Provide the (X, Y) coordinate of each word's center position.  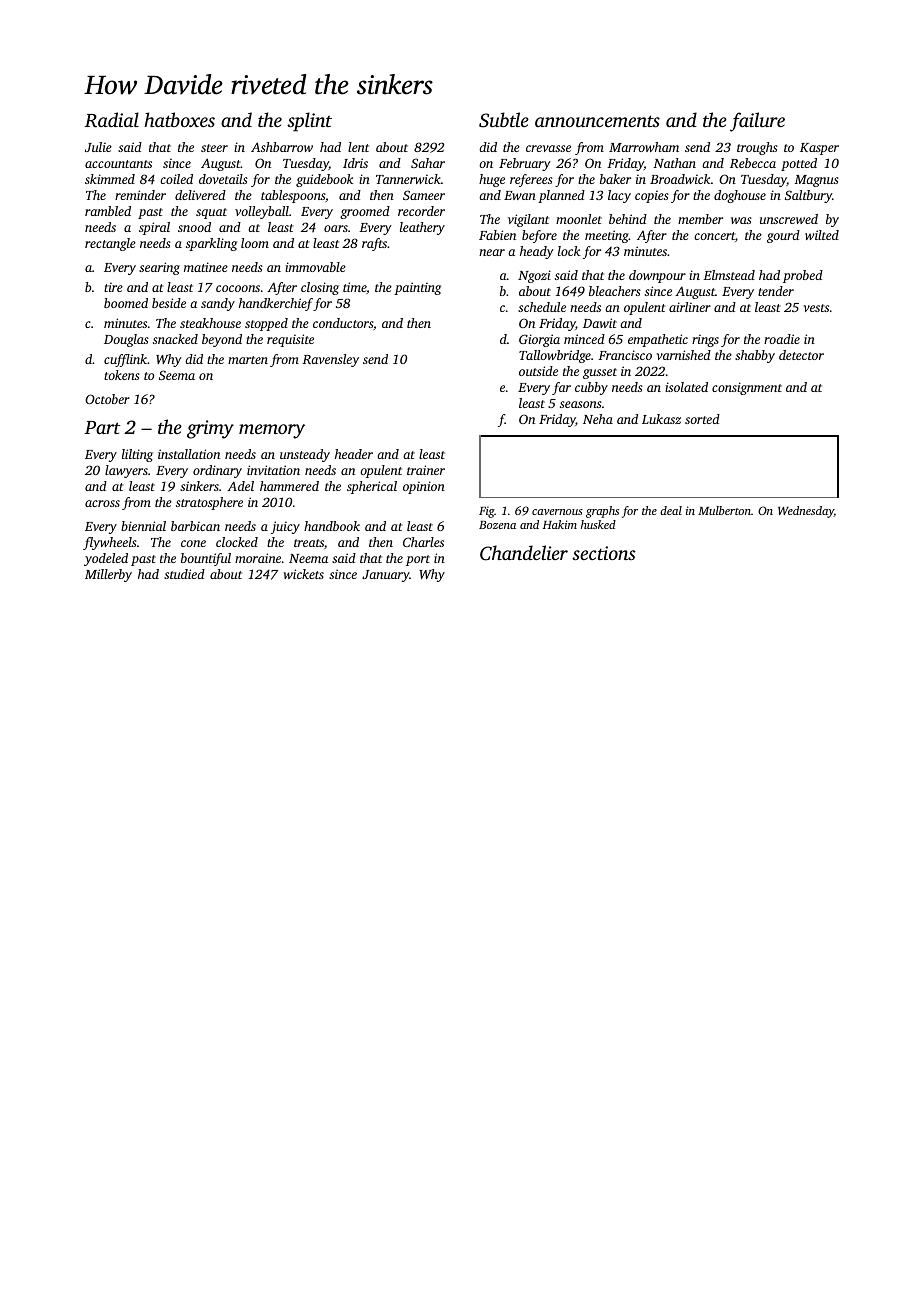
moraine (258, 558)
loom (255, 243)
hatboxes (179, 119)
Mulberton (724, 510)
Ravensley (330, 360)
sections (604, 553)
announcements (597, 121)
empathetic (658, 340)
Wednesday (806, 512)
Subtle (504, 120)
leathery (422, 228)
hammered (289, 486)
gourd (783, 236)
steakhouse (210, 323)
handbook (332, 526)
